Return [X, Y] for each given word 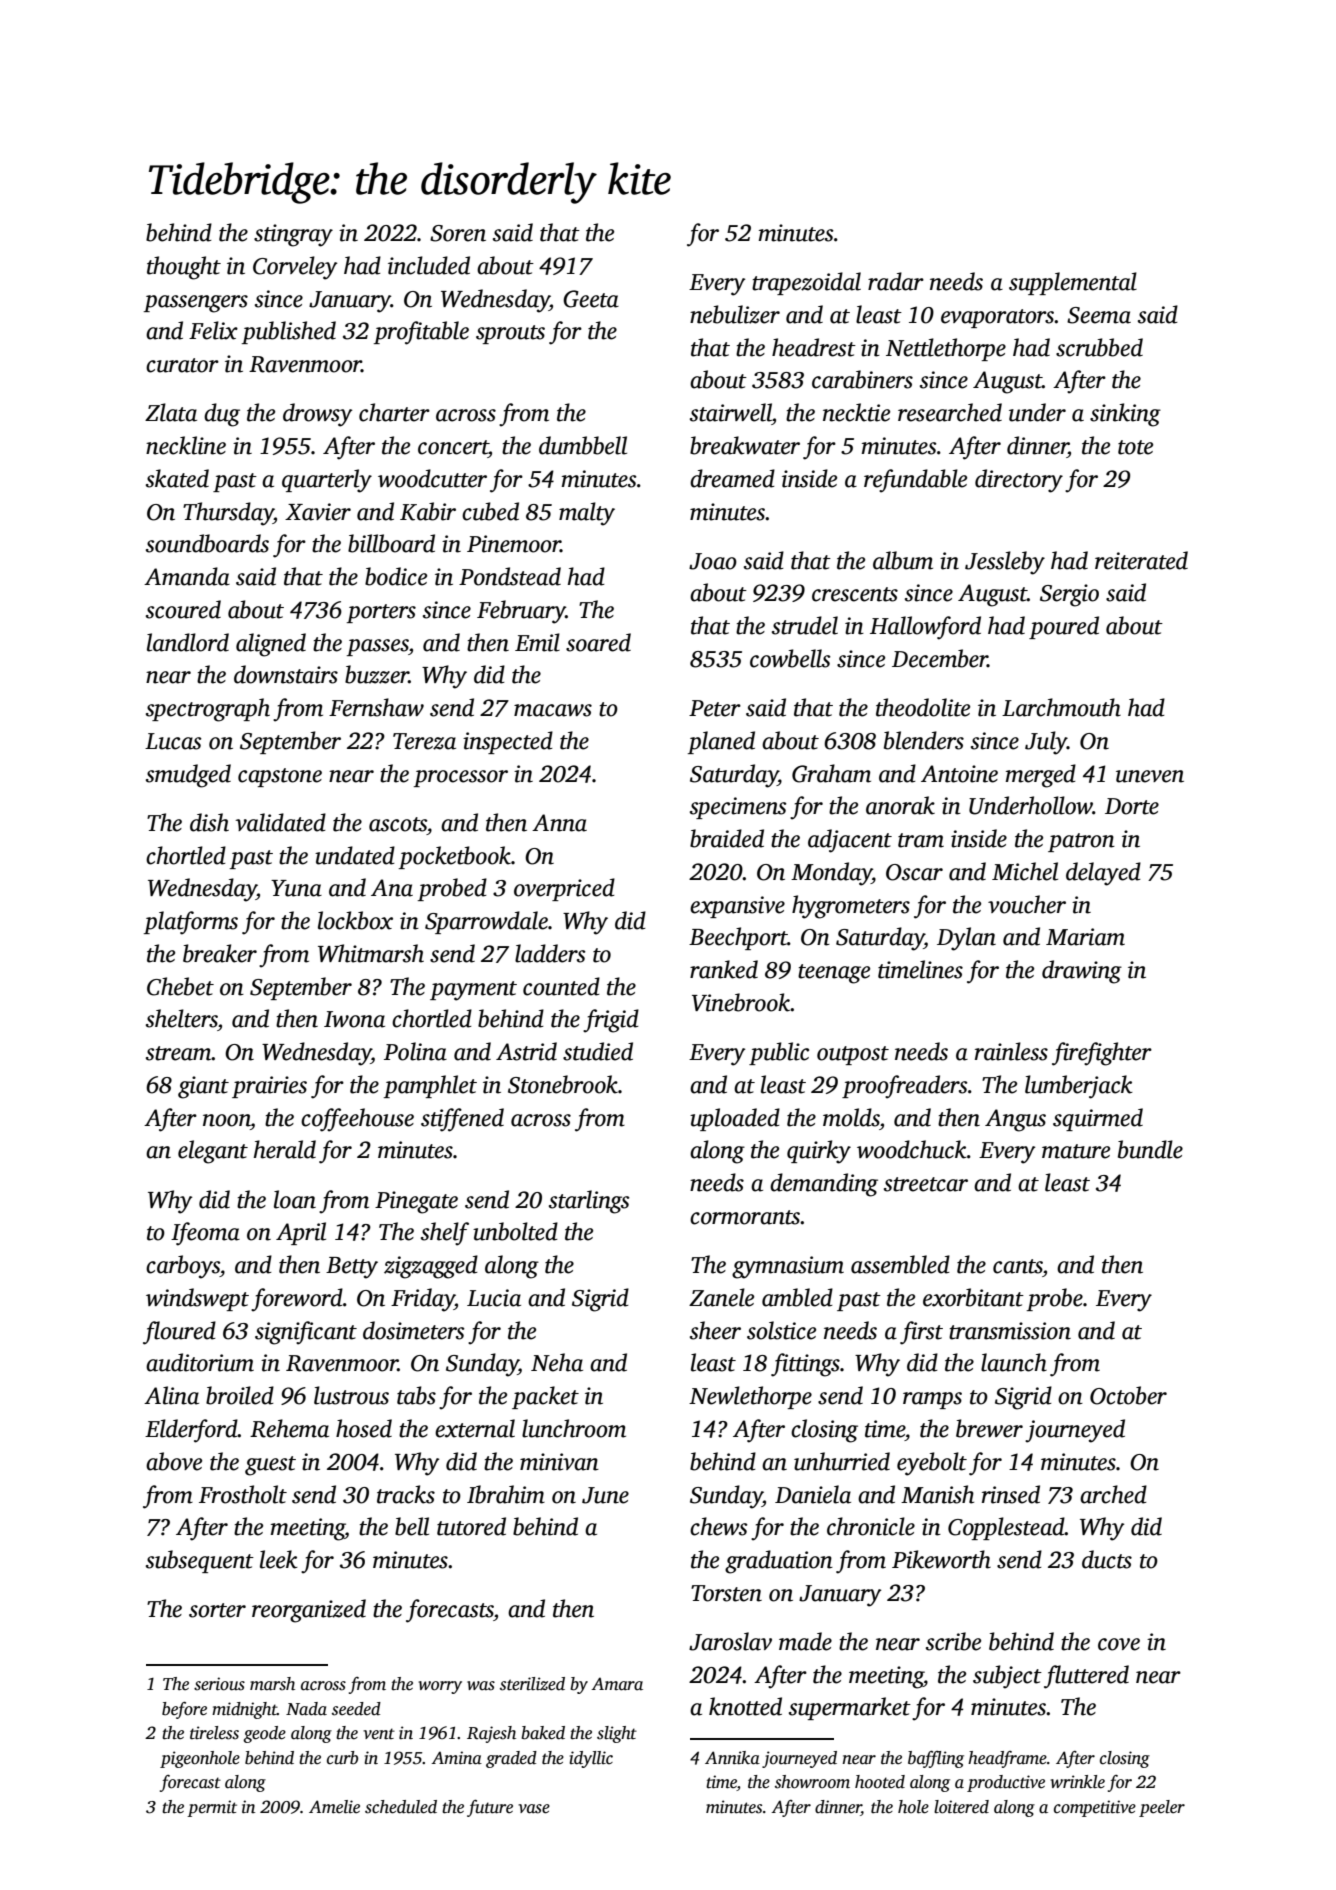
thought [184, 268]
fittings [805, 1365]
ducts [1107, 1559]
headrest [814, 347]
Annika [732, 1758]
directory [1019, 481]
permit [212, 1808]
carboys [183, 1267]
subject [1007, 1677]
